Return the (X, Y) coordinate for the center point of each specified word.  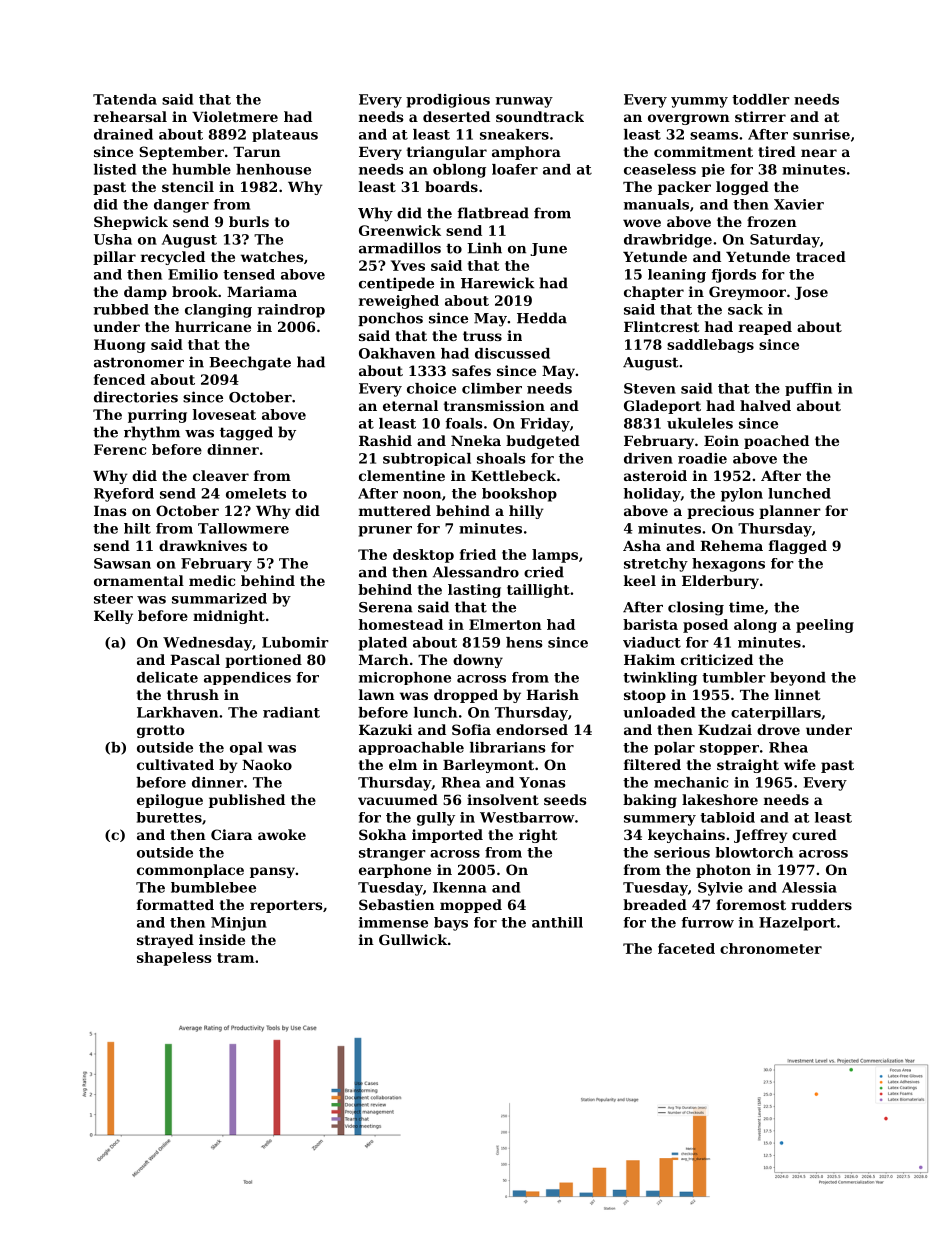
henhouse (273, 169)
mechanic (691, 782)
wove (642, 223)
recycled (173, 258)
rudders (821, 904)
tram (235, 958)
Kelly (113, 617)
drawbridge (668, 241)
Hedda (542, 318)
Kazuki (385, 729)
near (819, 153)
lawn (377, 694)
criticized (717, 659)
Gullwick (413, 939)
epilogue (170, 801)
